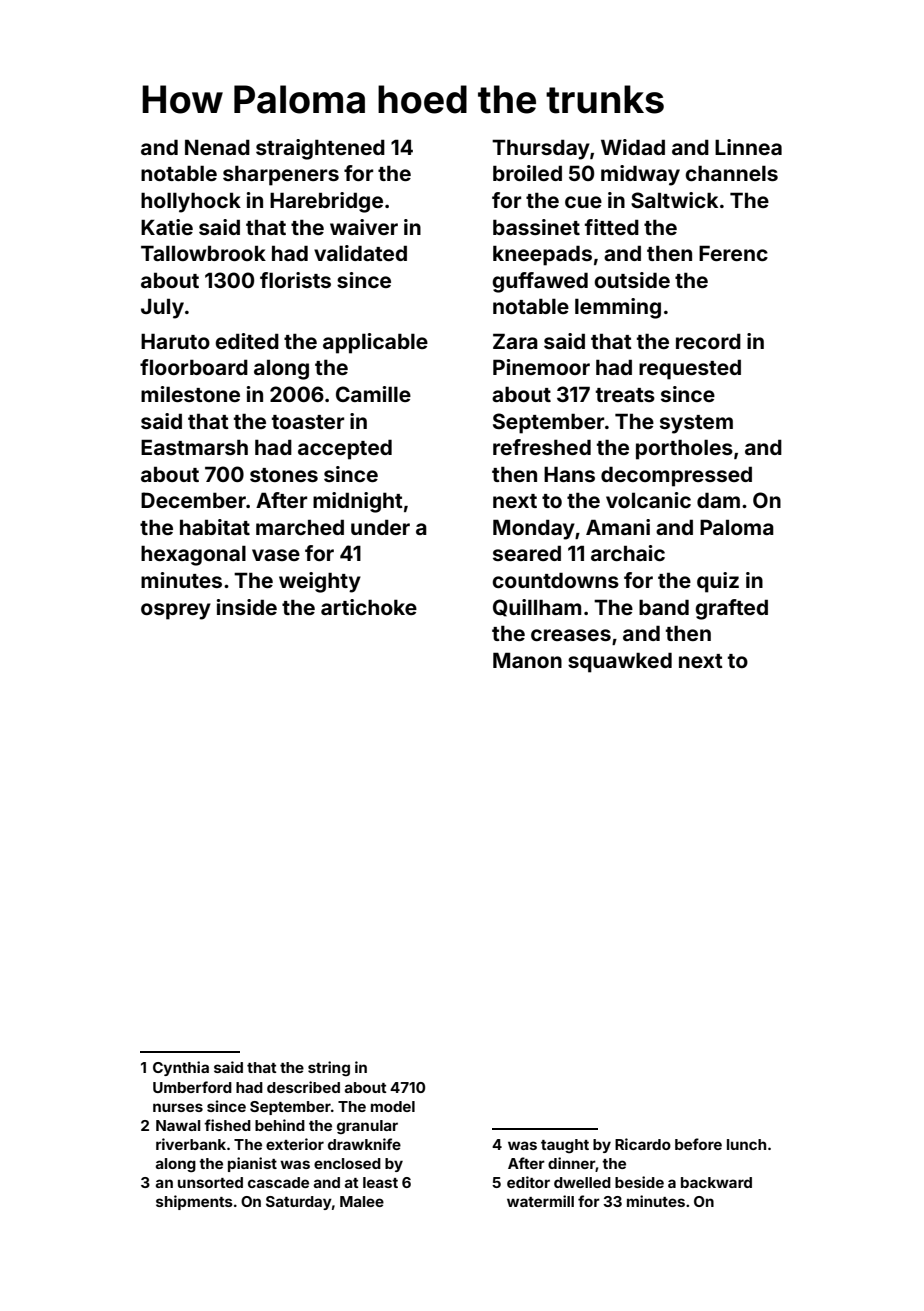 The width and height of the page is (924, 1311). I want to click on Pinemoor, so click(541, 367).
